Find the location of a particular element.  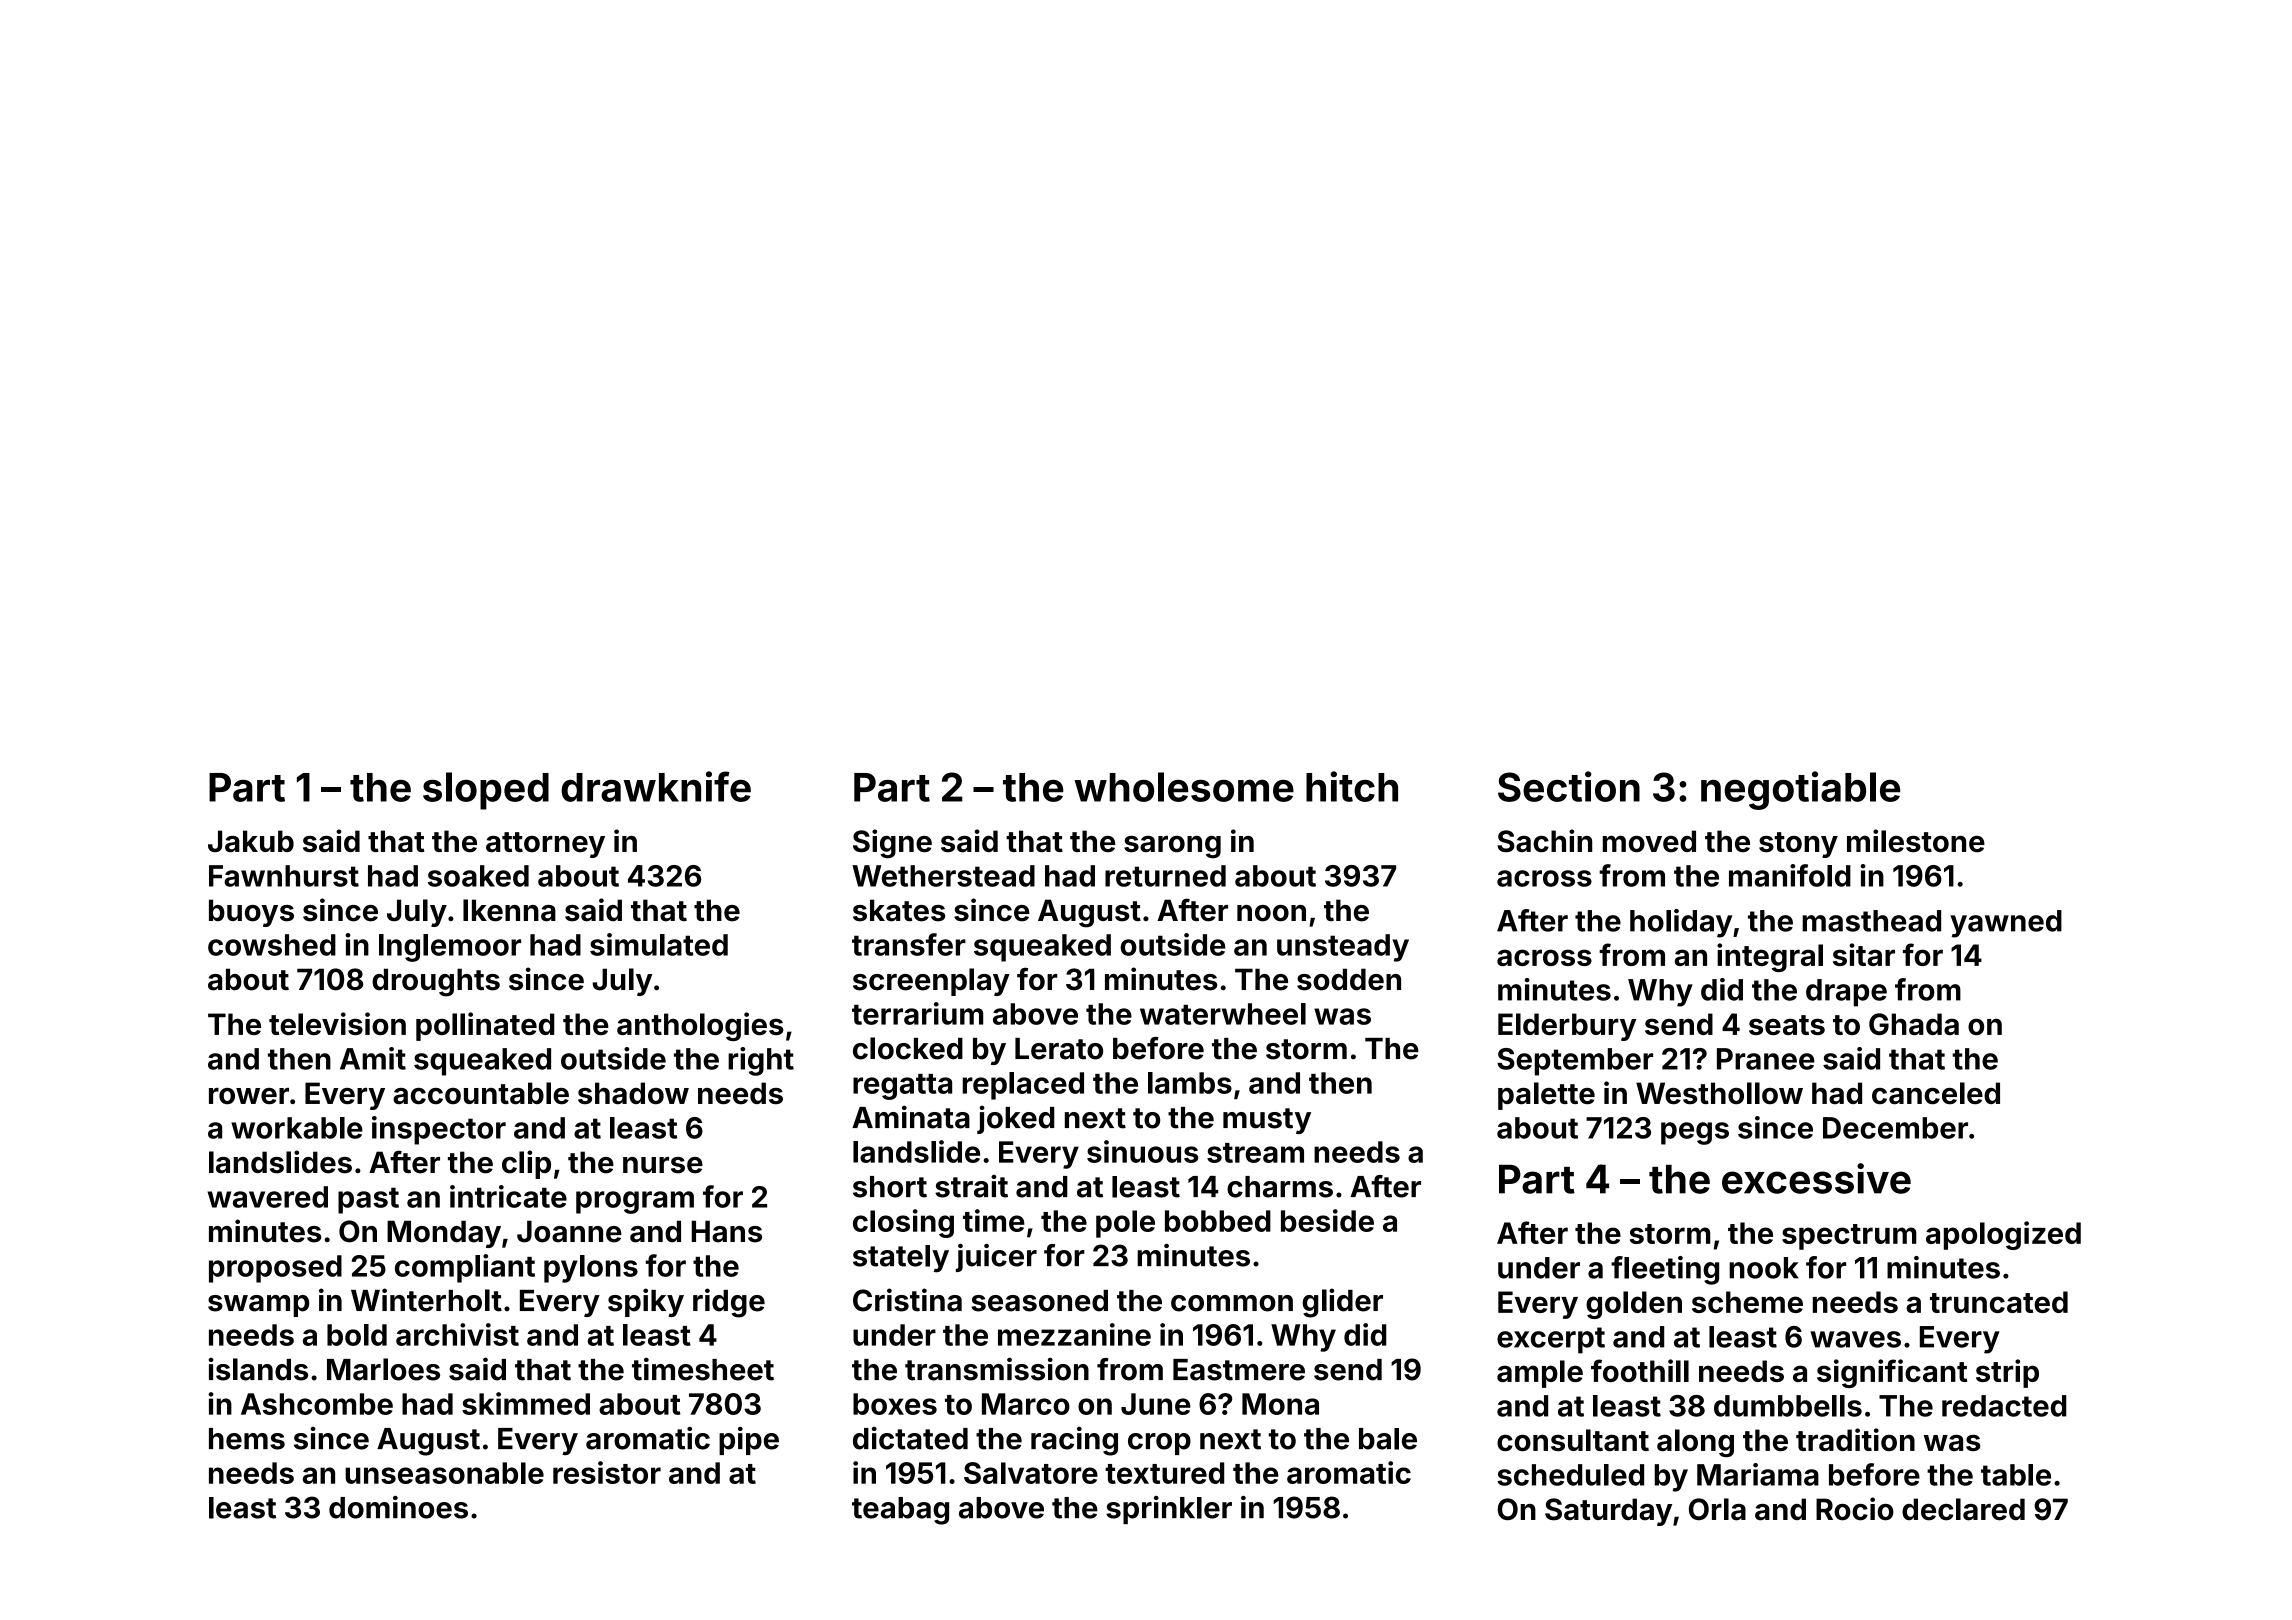

unseasonable is located at coordinates (444, 1473).
